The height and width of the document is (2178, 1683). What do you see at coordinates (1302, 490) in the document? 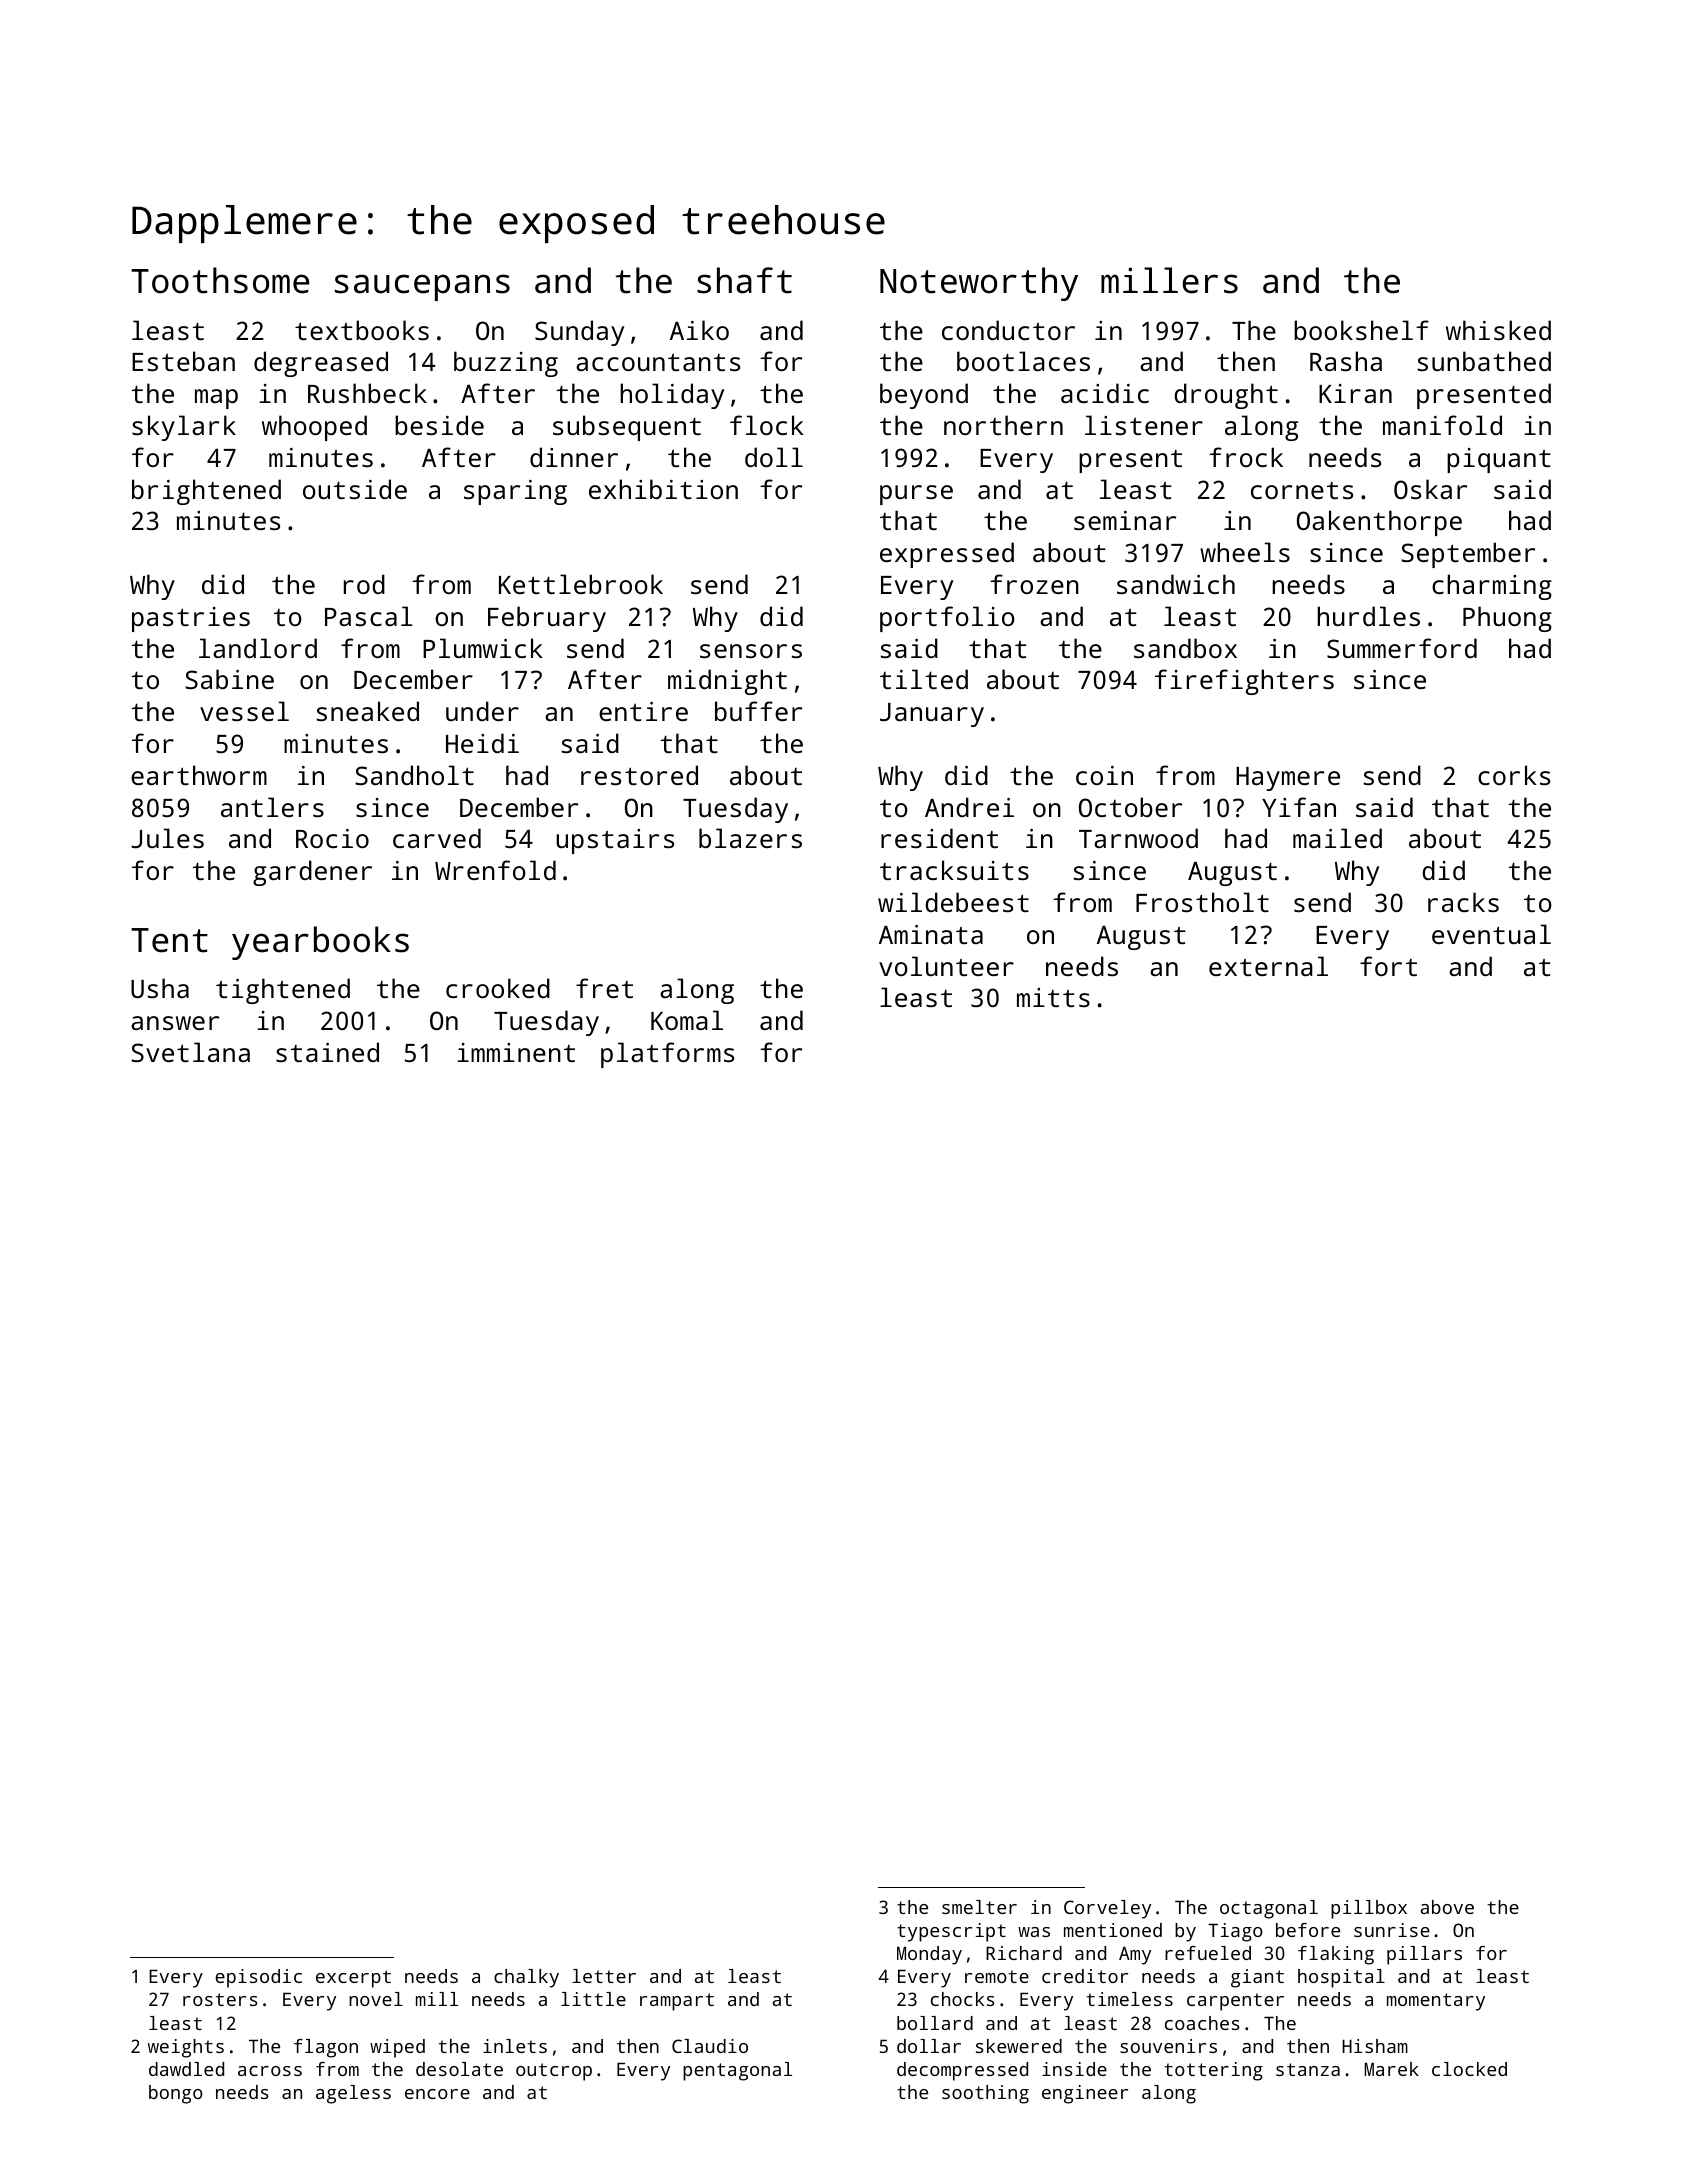
I see `cornets` at bounding box center [1302, 490].
